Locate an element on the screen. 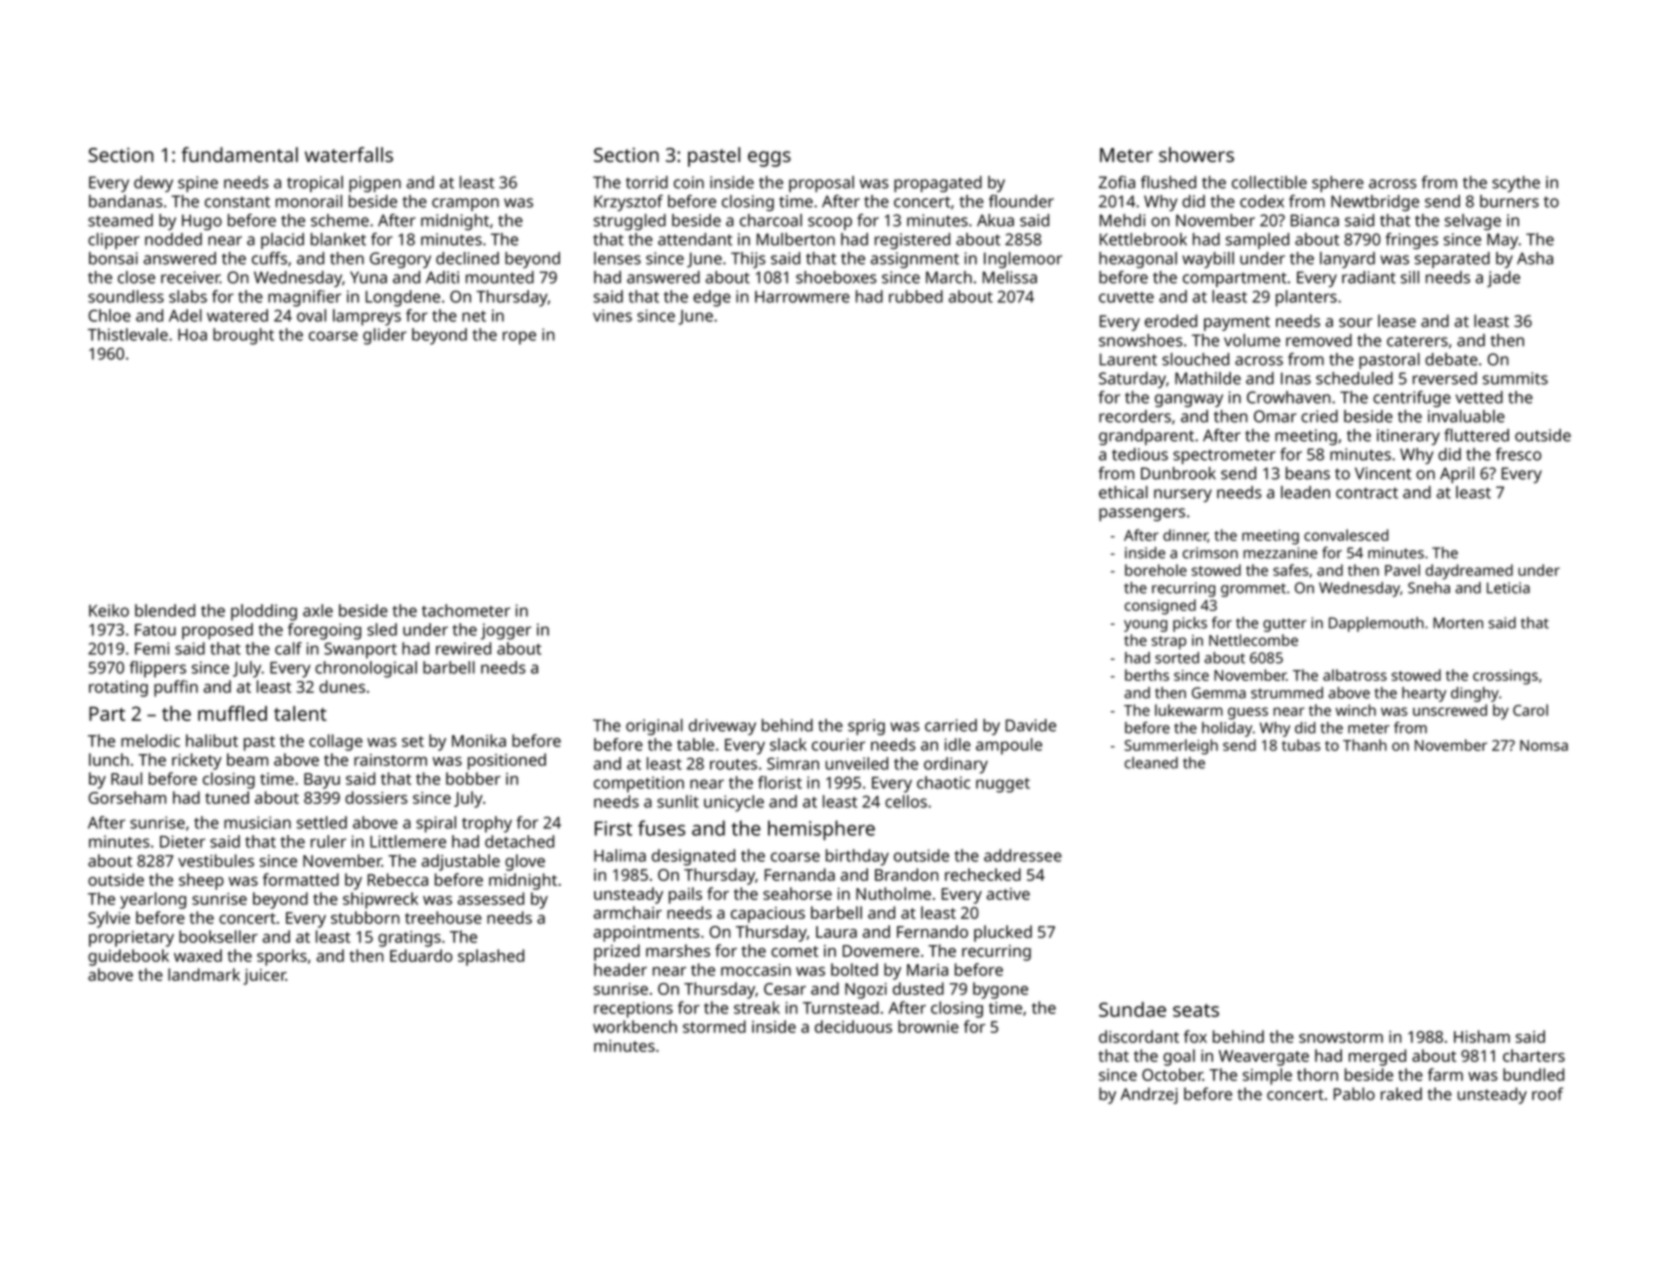 The width and height of the screenshot is (1661, 1284). daydreamed is located at coordinates (1469, 572).
